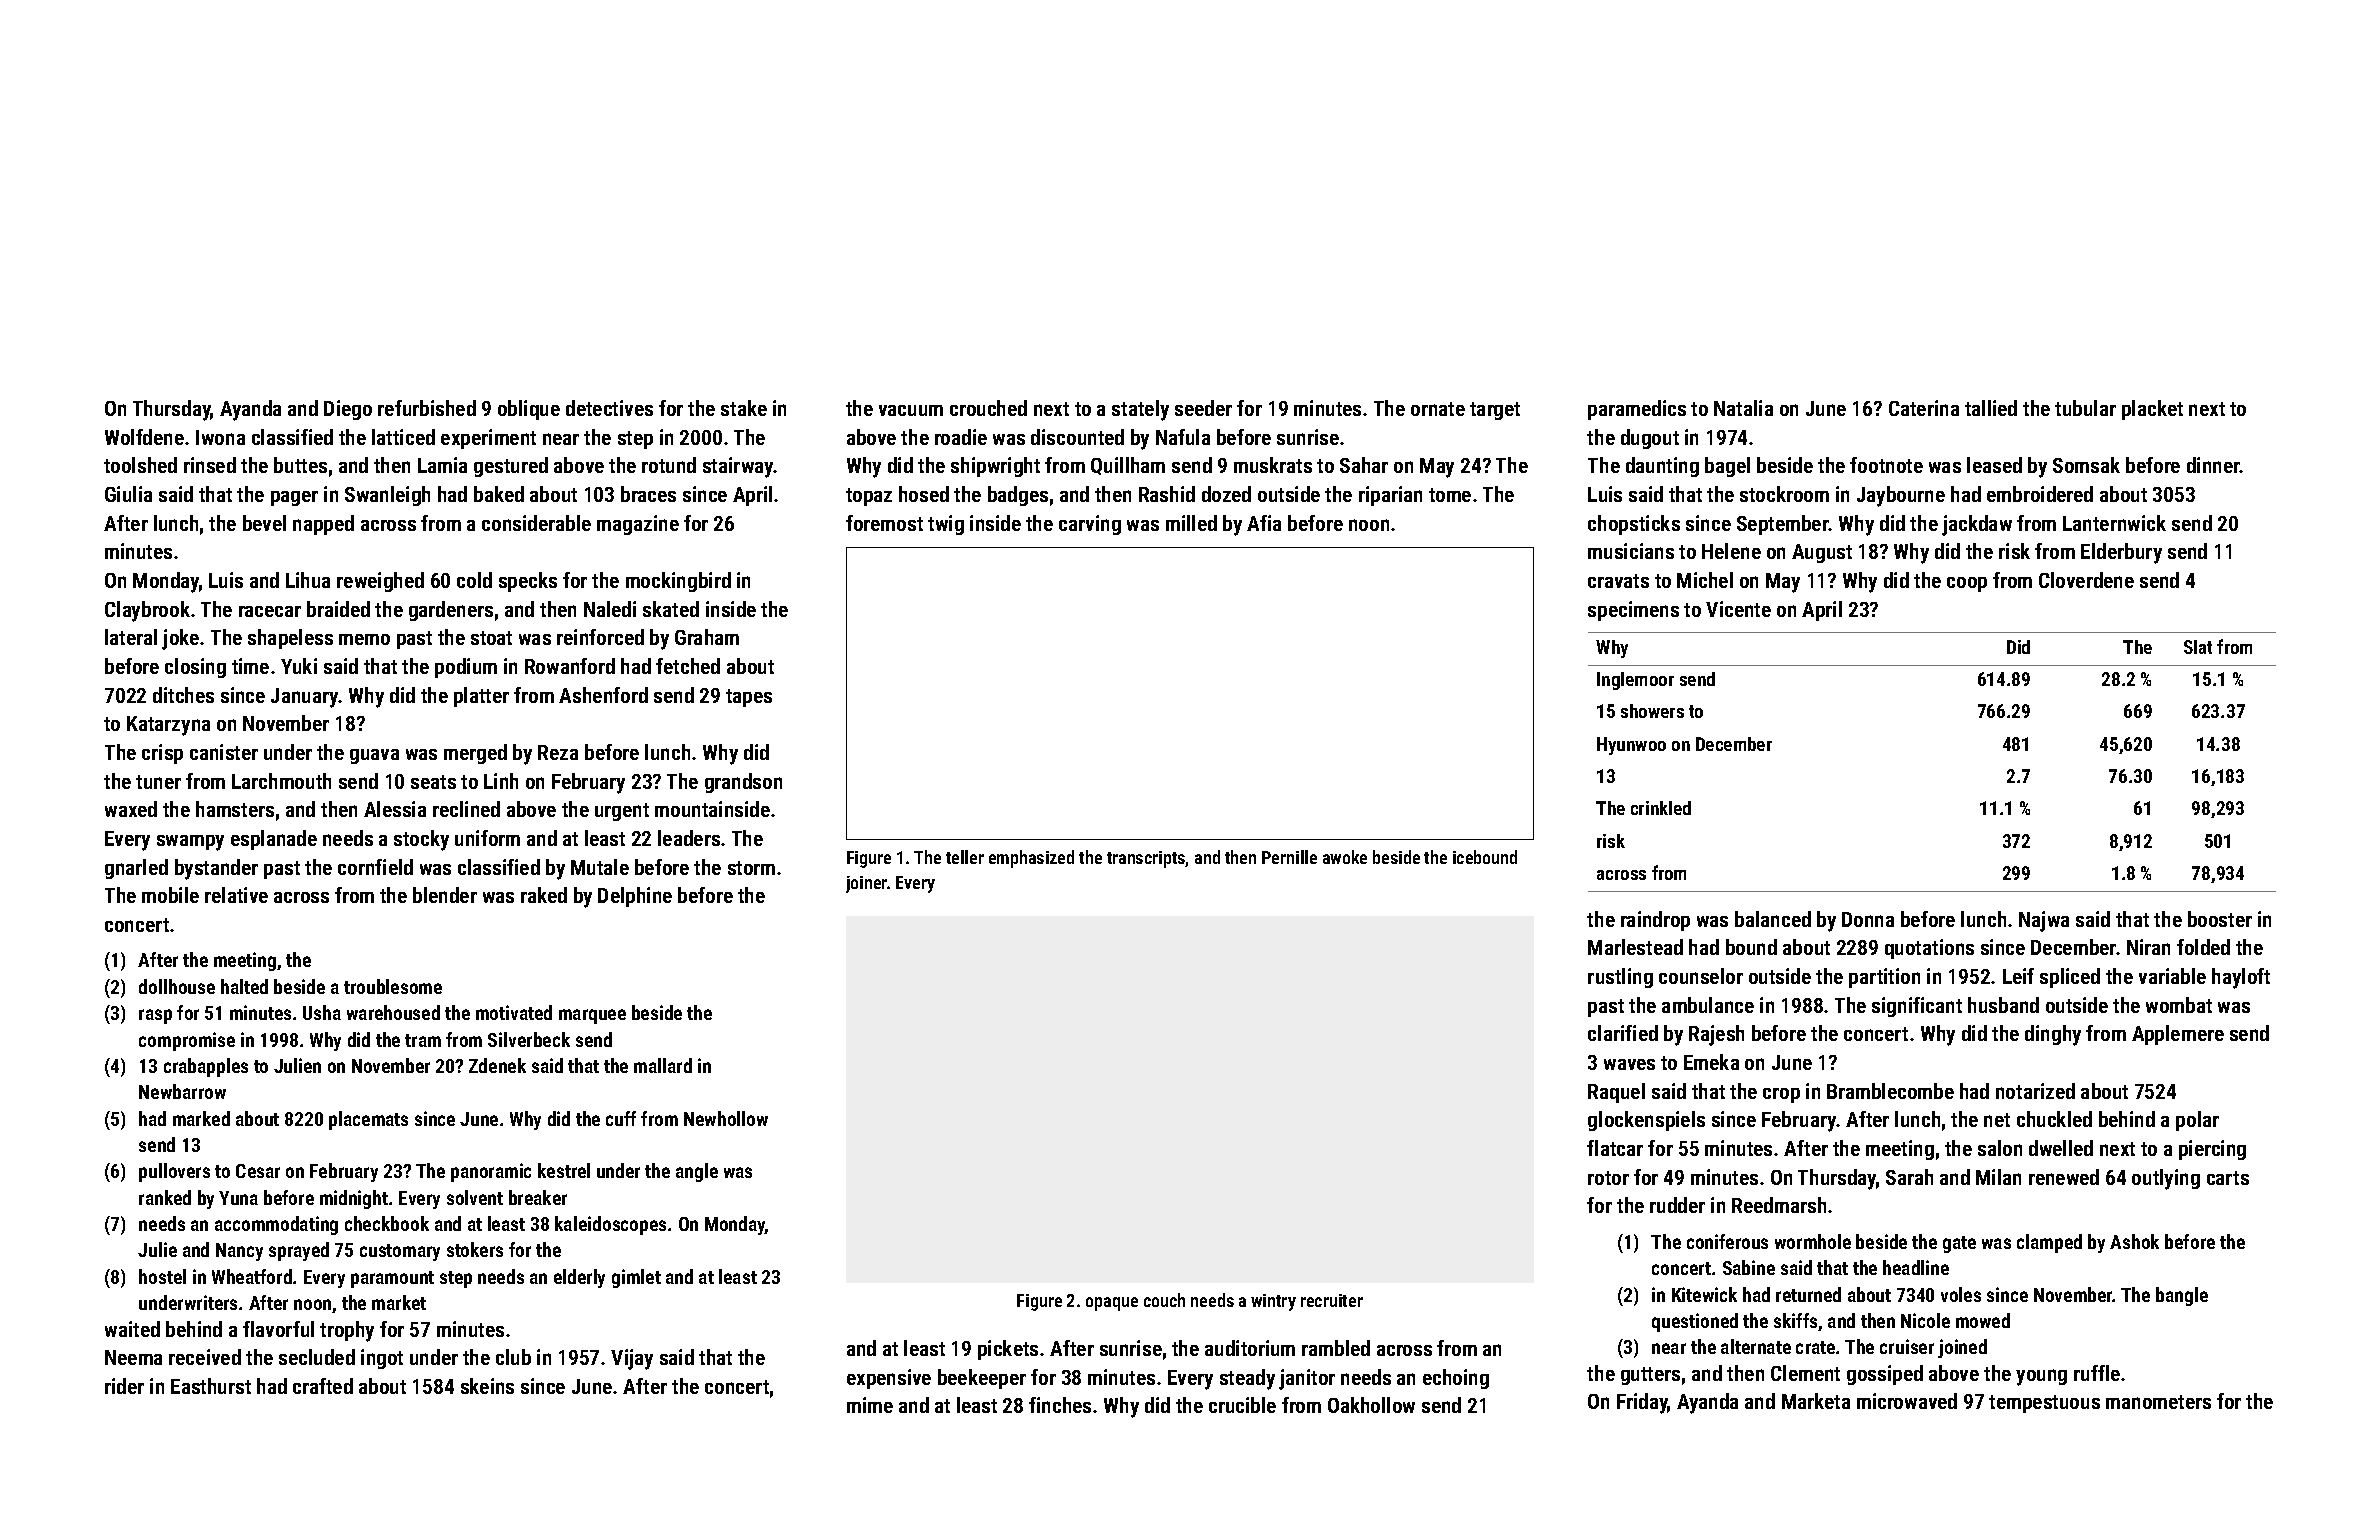 This screenshot has height=1540, width=2380. Describe the element at coordinates (671, 609) in the screenshot. I see `skated` at that location.
